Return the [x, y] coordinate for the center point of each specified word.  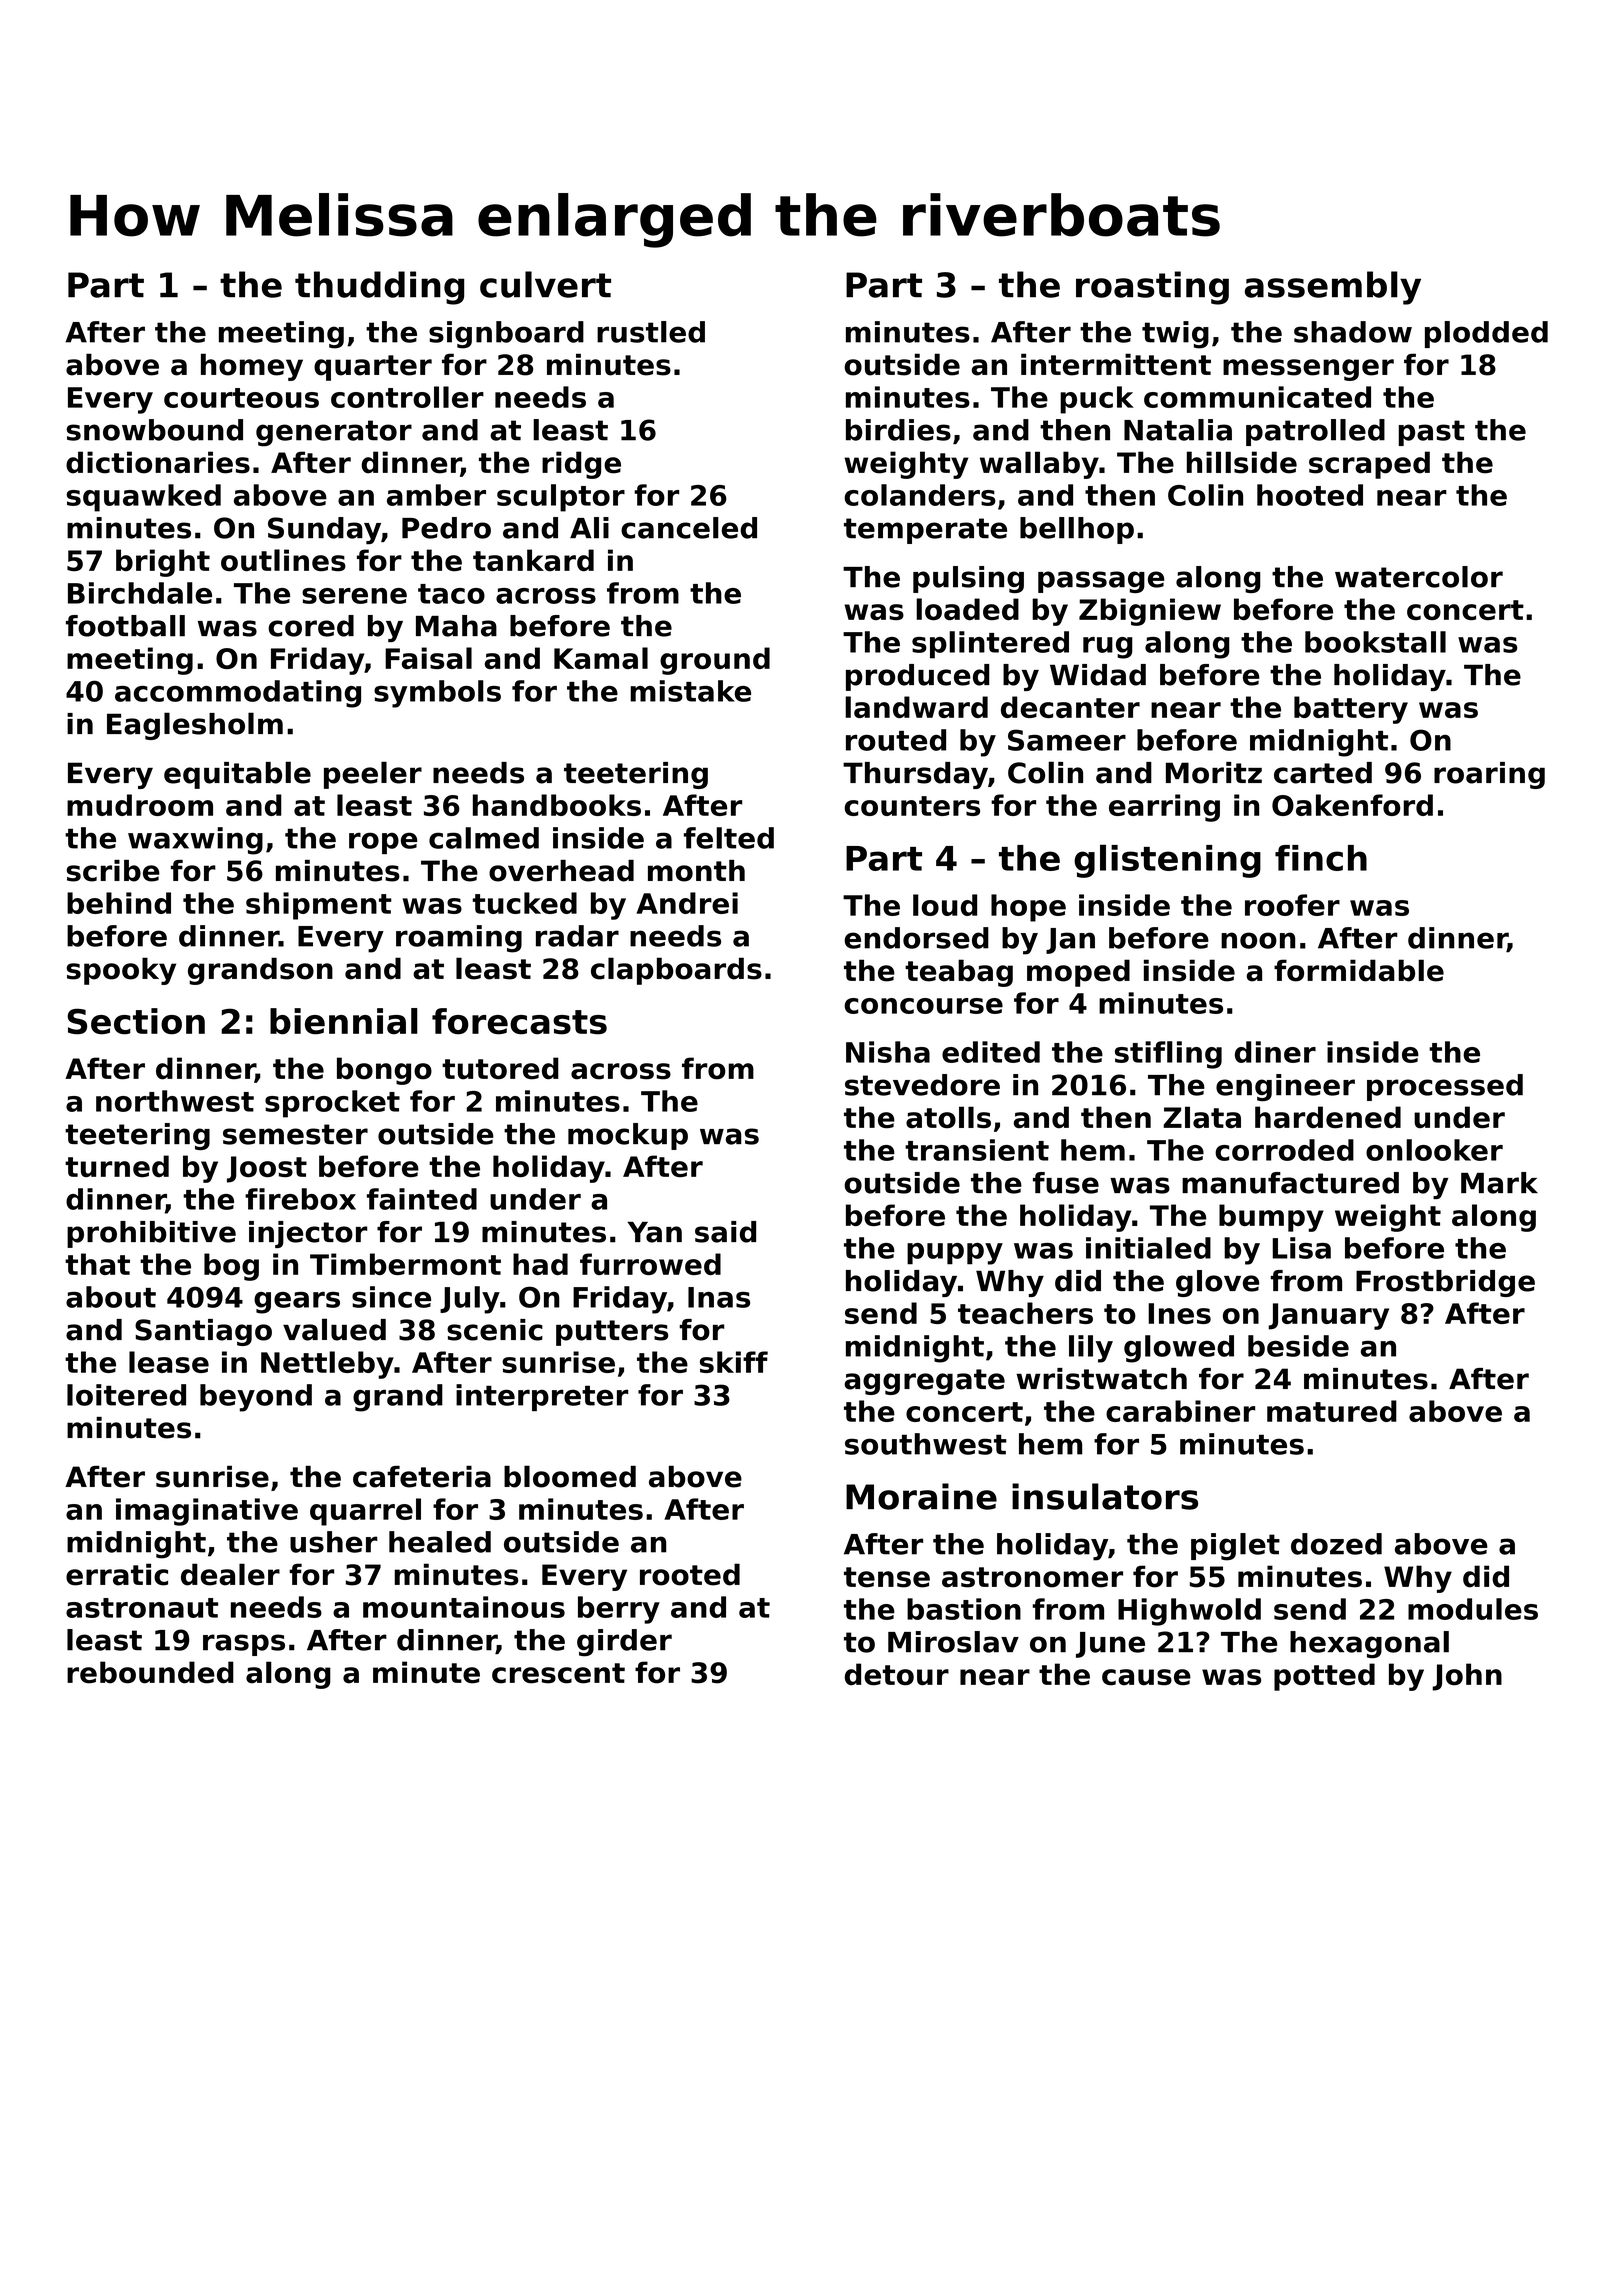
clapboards [676, 971]
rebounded [150, 1672]
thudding [379, 288]
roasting [1152, 288]
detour [897, 1674]
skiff [734, 1362]
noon [1258, 940]
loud [945, 905]
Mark [1499, 1183]
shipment [319, 906]
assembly [1333, 288]
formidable [1359, 970]
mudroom [140, 805]
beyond [256, 1398]
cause [1146, 1677]
